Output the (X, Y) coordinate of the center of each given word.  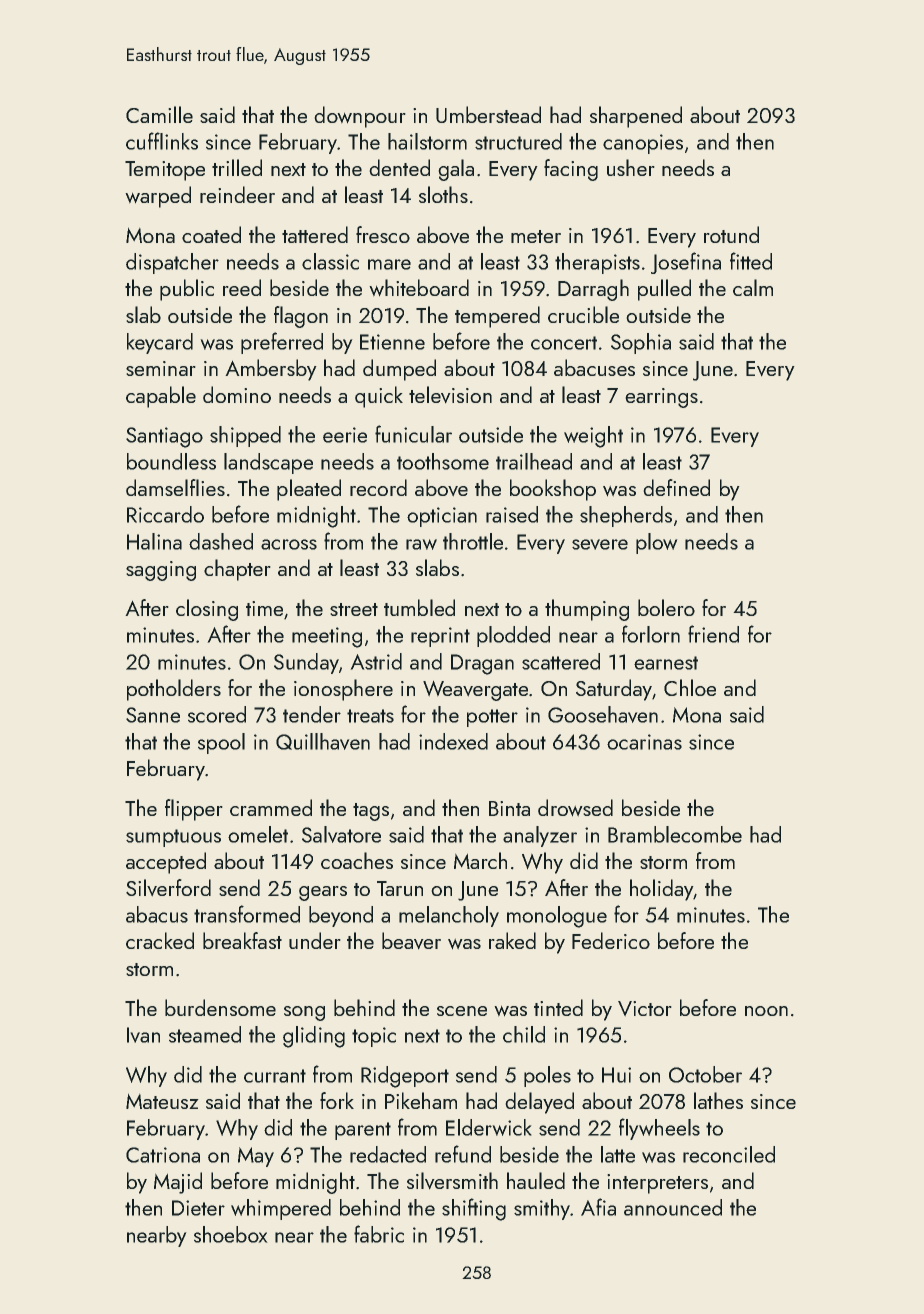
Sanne (153, 715)
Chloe (690, 687)
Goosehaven (603, 714)
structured (518, 141)
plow (657, 543)
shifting (474, 1209)
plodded (513, 636)
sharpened (636, 117)
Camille (159, 114)
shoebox (231, 1234)
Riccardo (165, 514)
